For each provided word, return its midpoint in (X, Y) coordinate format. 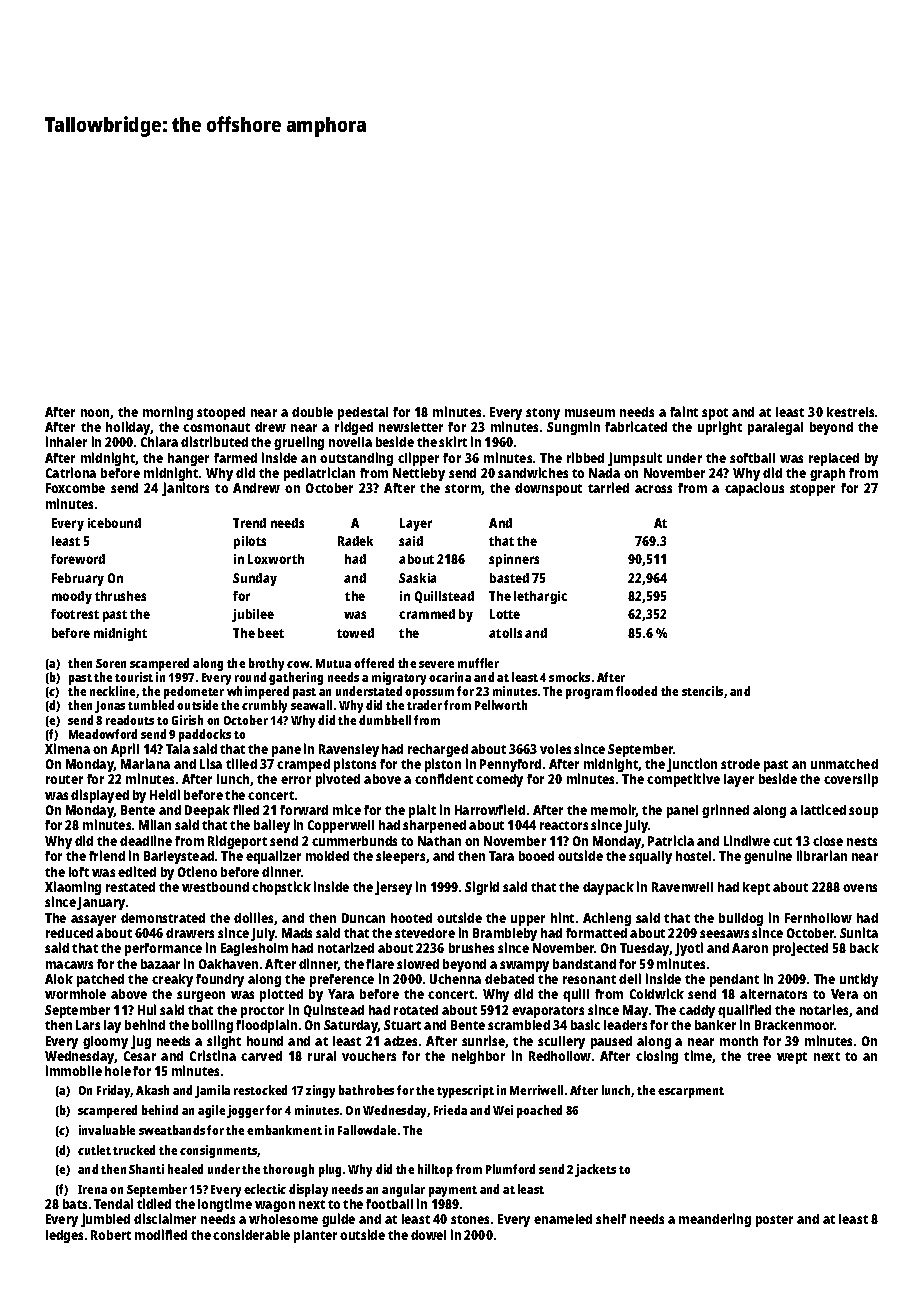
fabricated (636, 426)
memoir (614, 810)
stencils (702, 691)
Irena (92, 1189)
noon (96, 414)
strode (740, 764)
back (864, 948)
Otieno (197, 871)
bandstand (584, 964)
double (312, 412)
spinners (514, 560)
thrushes (120, 596)
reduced (69, 933)
